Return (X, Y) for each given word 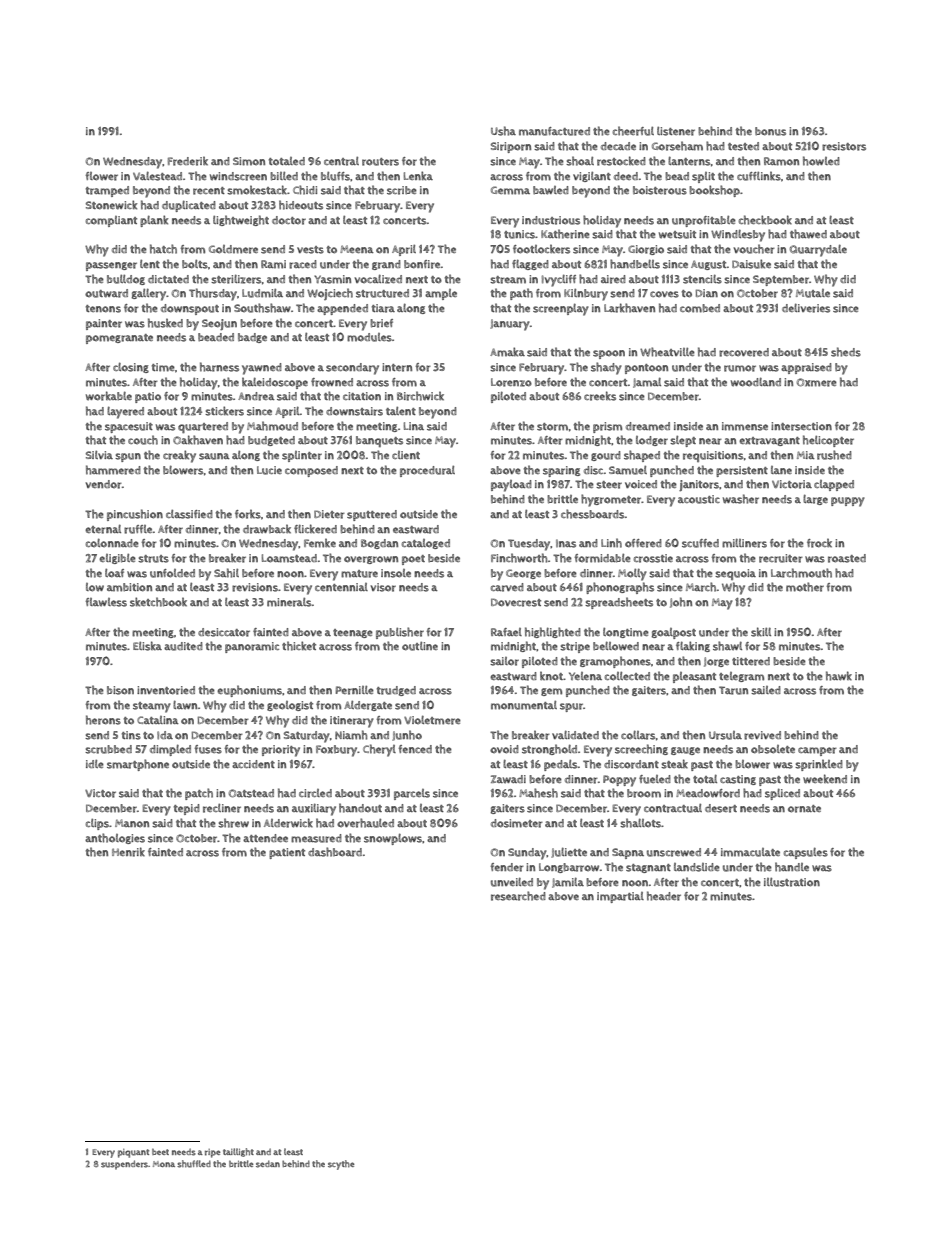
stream (508, 280)
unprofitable (704, 221)
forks (248, 514)
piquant (133, 1153)
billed (284, 176)
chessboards (593, 514)
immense (745, 426)
